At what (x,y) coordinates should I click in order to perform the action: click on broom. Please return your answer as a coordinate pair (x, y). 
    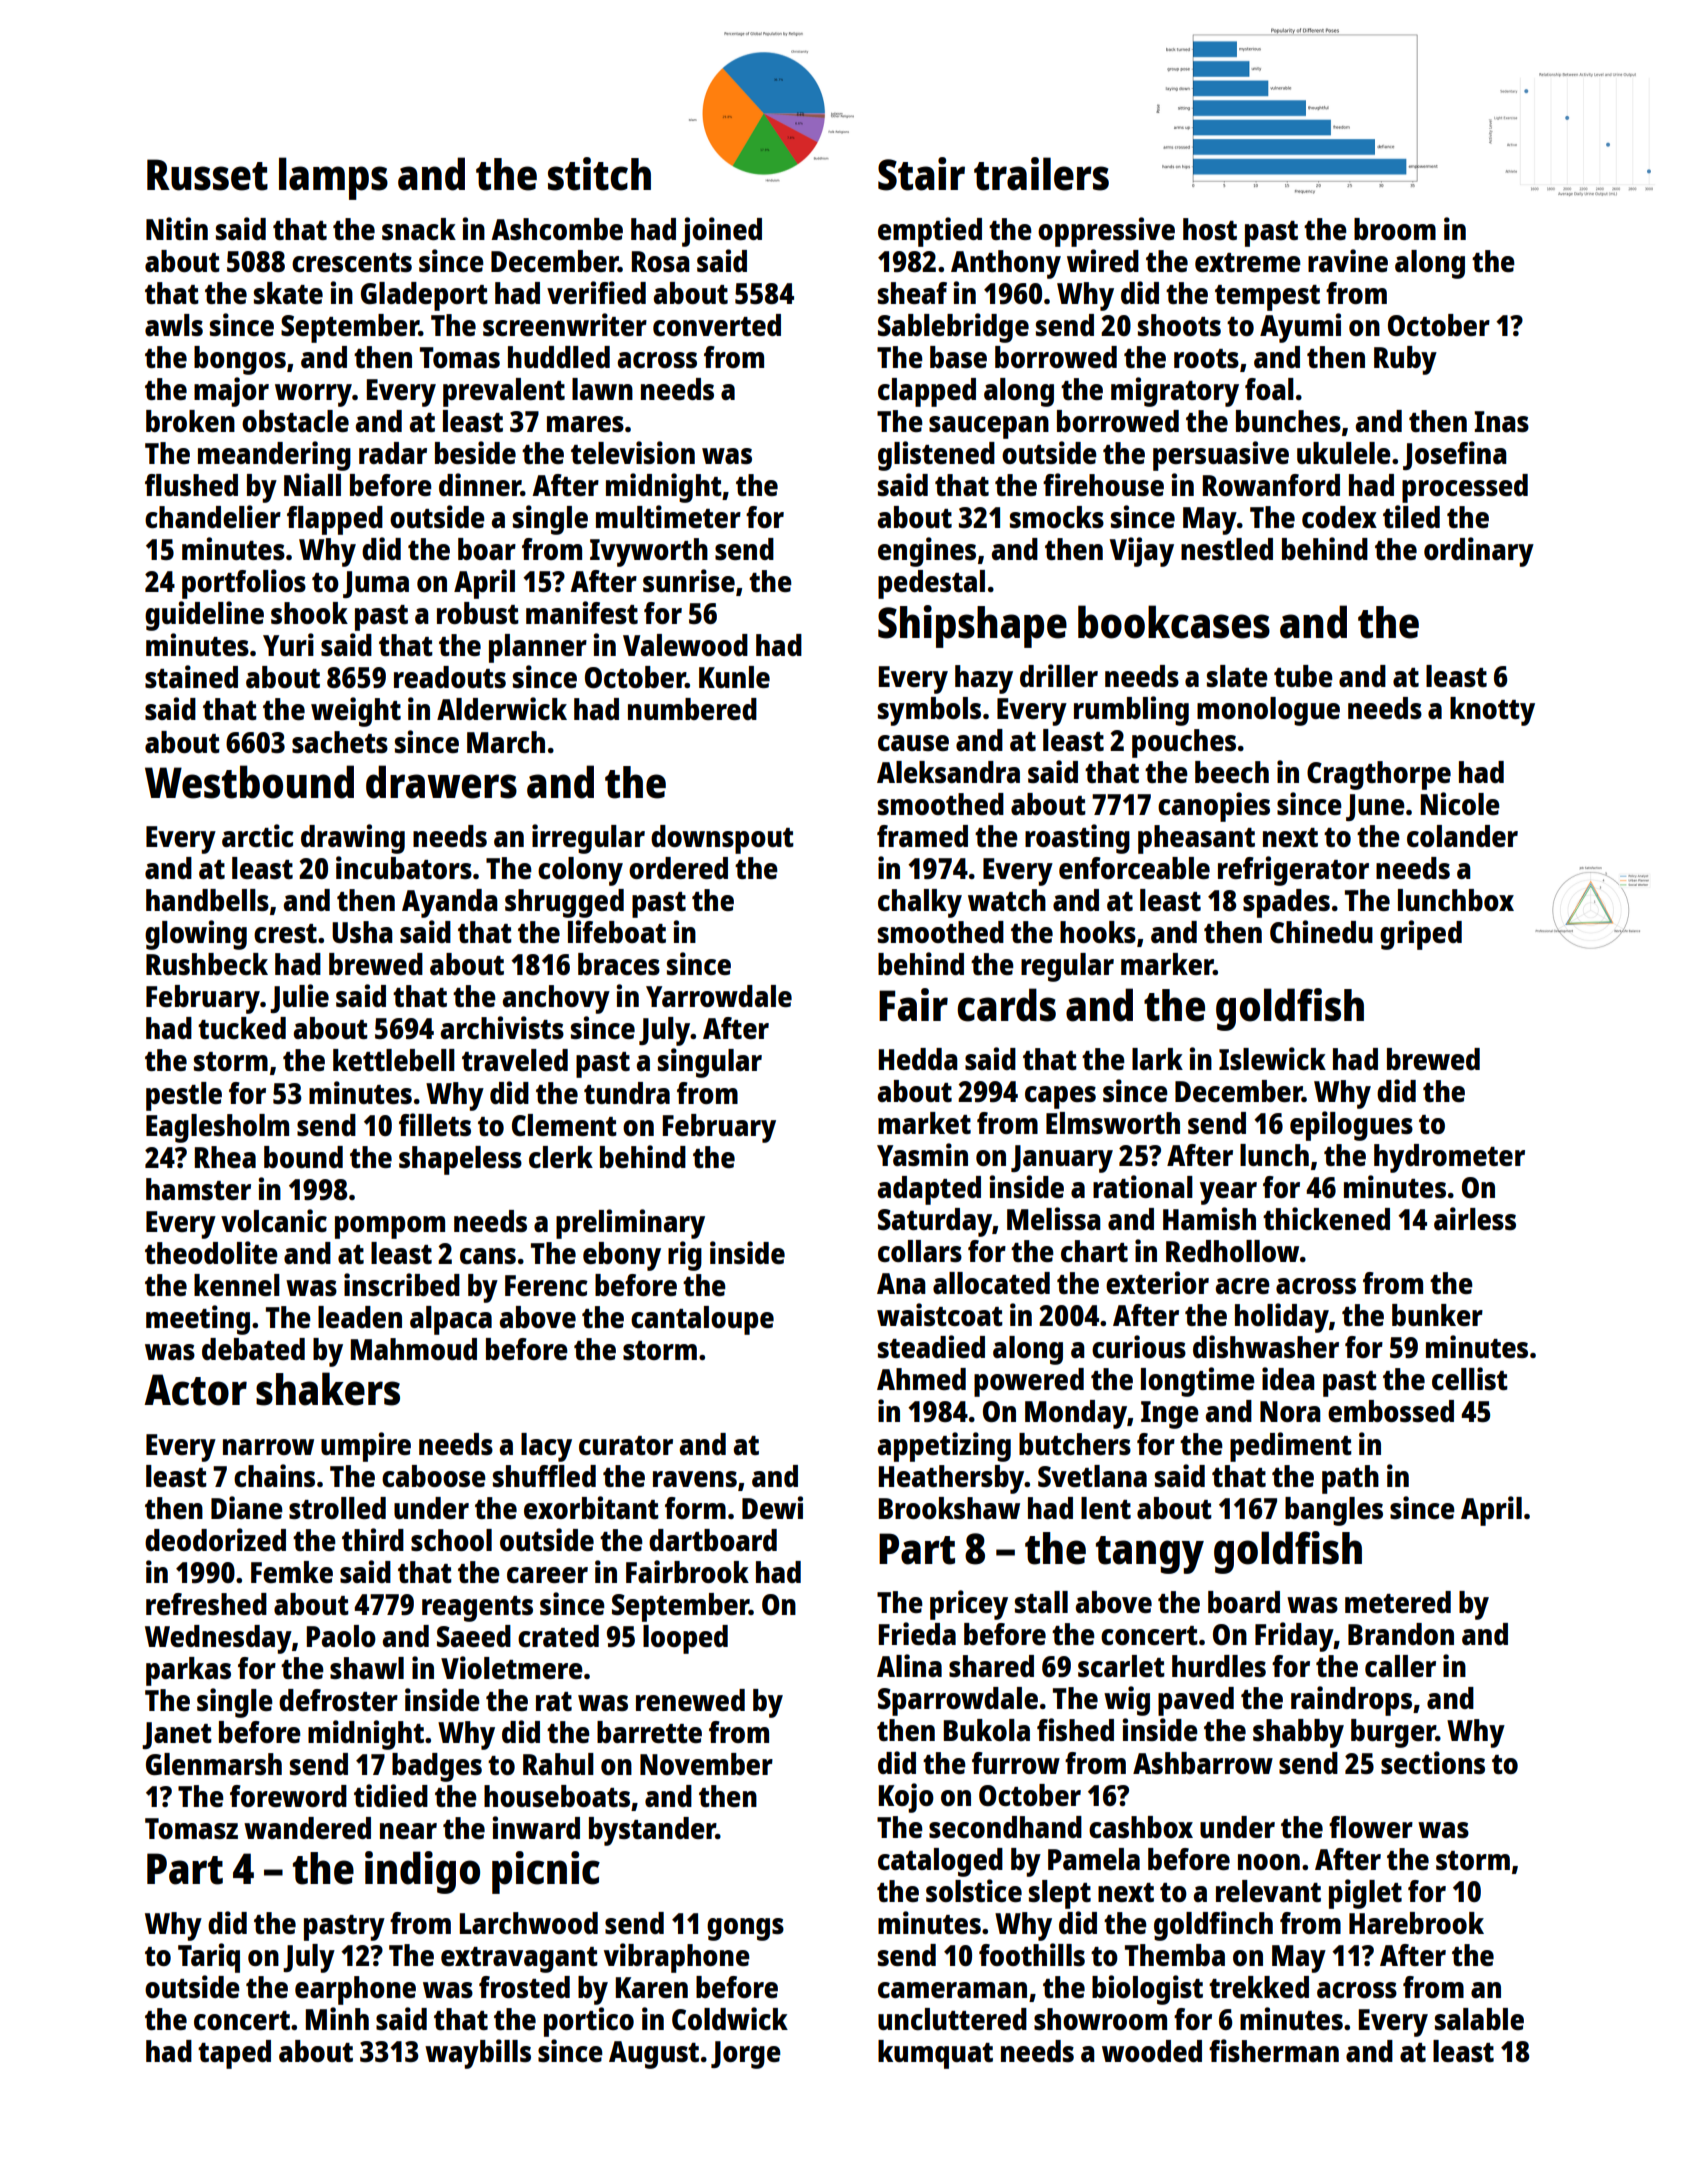
    Looking at the image, I should click on (1395, 229).
